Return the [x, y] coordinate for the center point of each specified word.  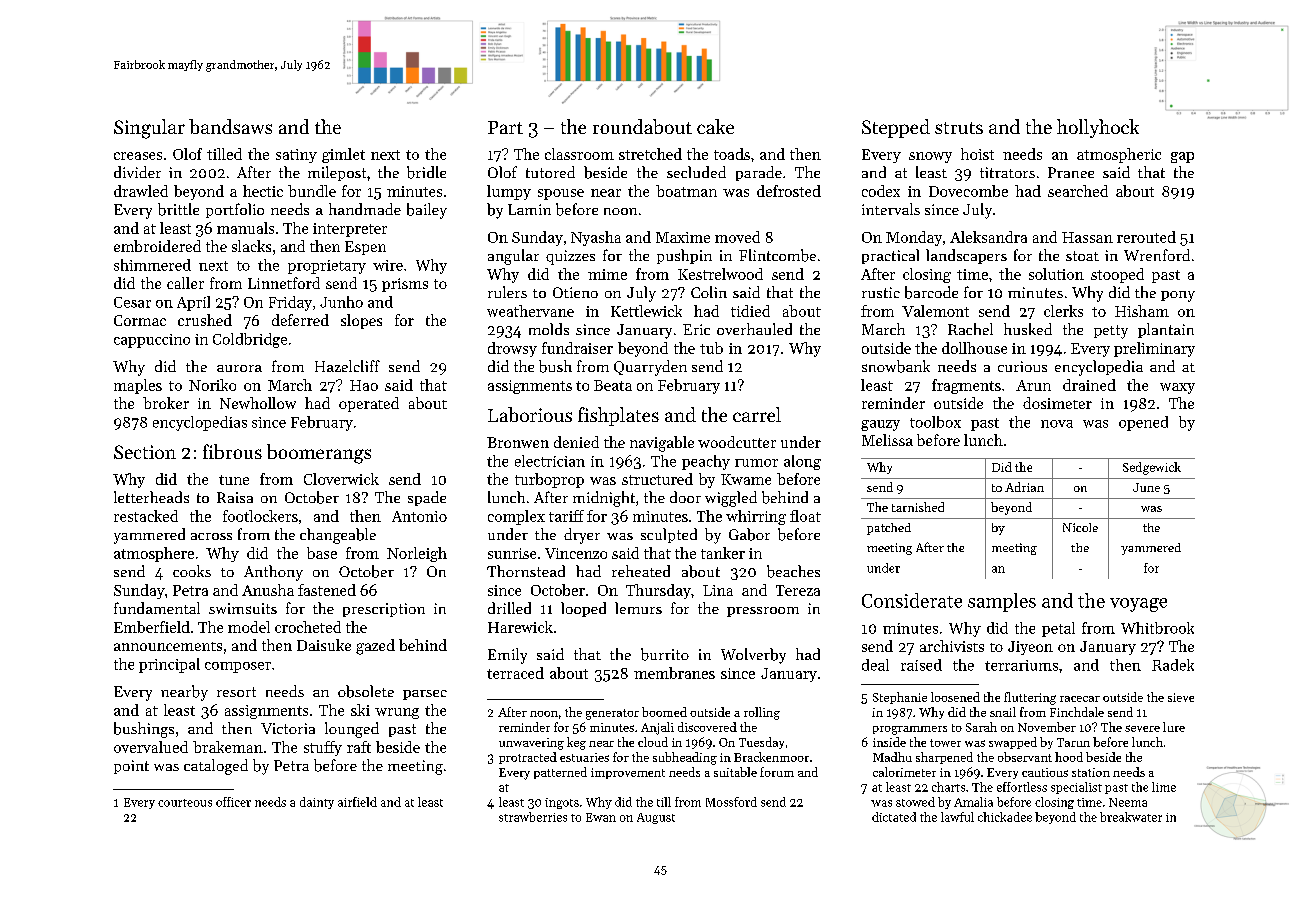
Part [505, 127]
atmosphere [154, 554]
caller [185, 283]
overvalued [151, 747]
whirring [756, 517]
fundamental [157, 608]
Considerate [912, 600]
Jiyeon [1030, 648]
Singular [149, 129]
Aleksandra [988, 237]
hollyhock [1098, 128]
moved [737, 237]
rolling [762, 713]
